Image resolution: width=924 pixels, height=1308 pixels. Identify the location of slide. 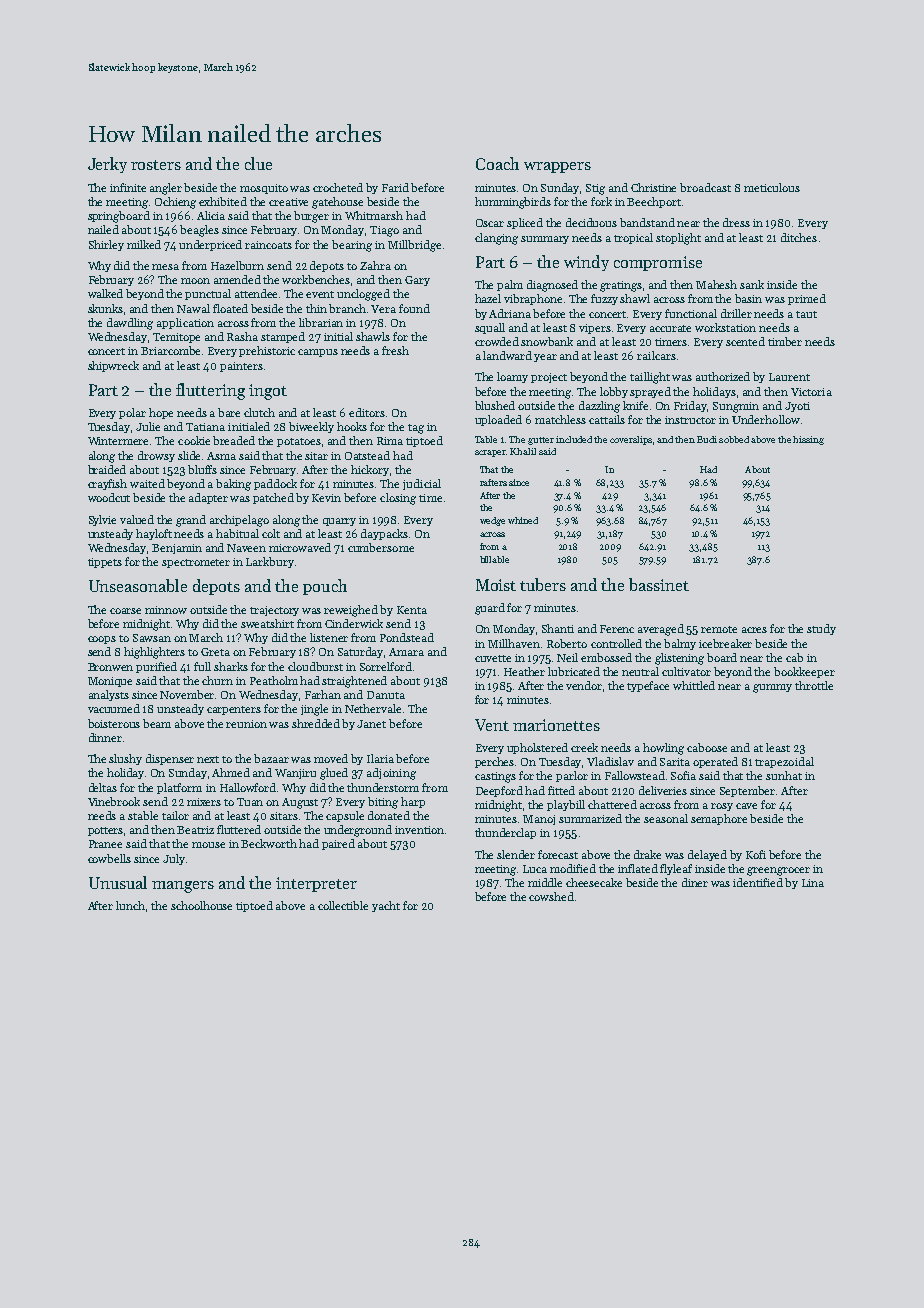
(189, 455).
